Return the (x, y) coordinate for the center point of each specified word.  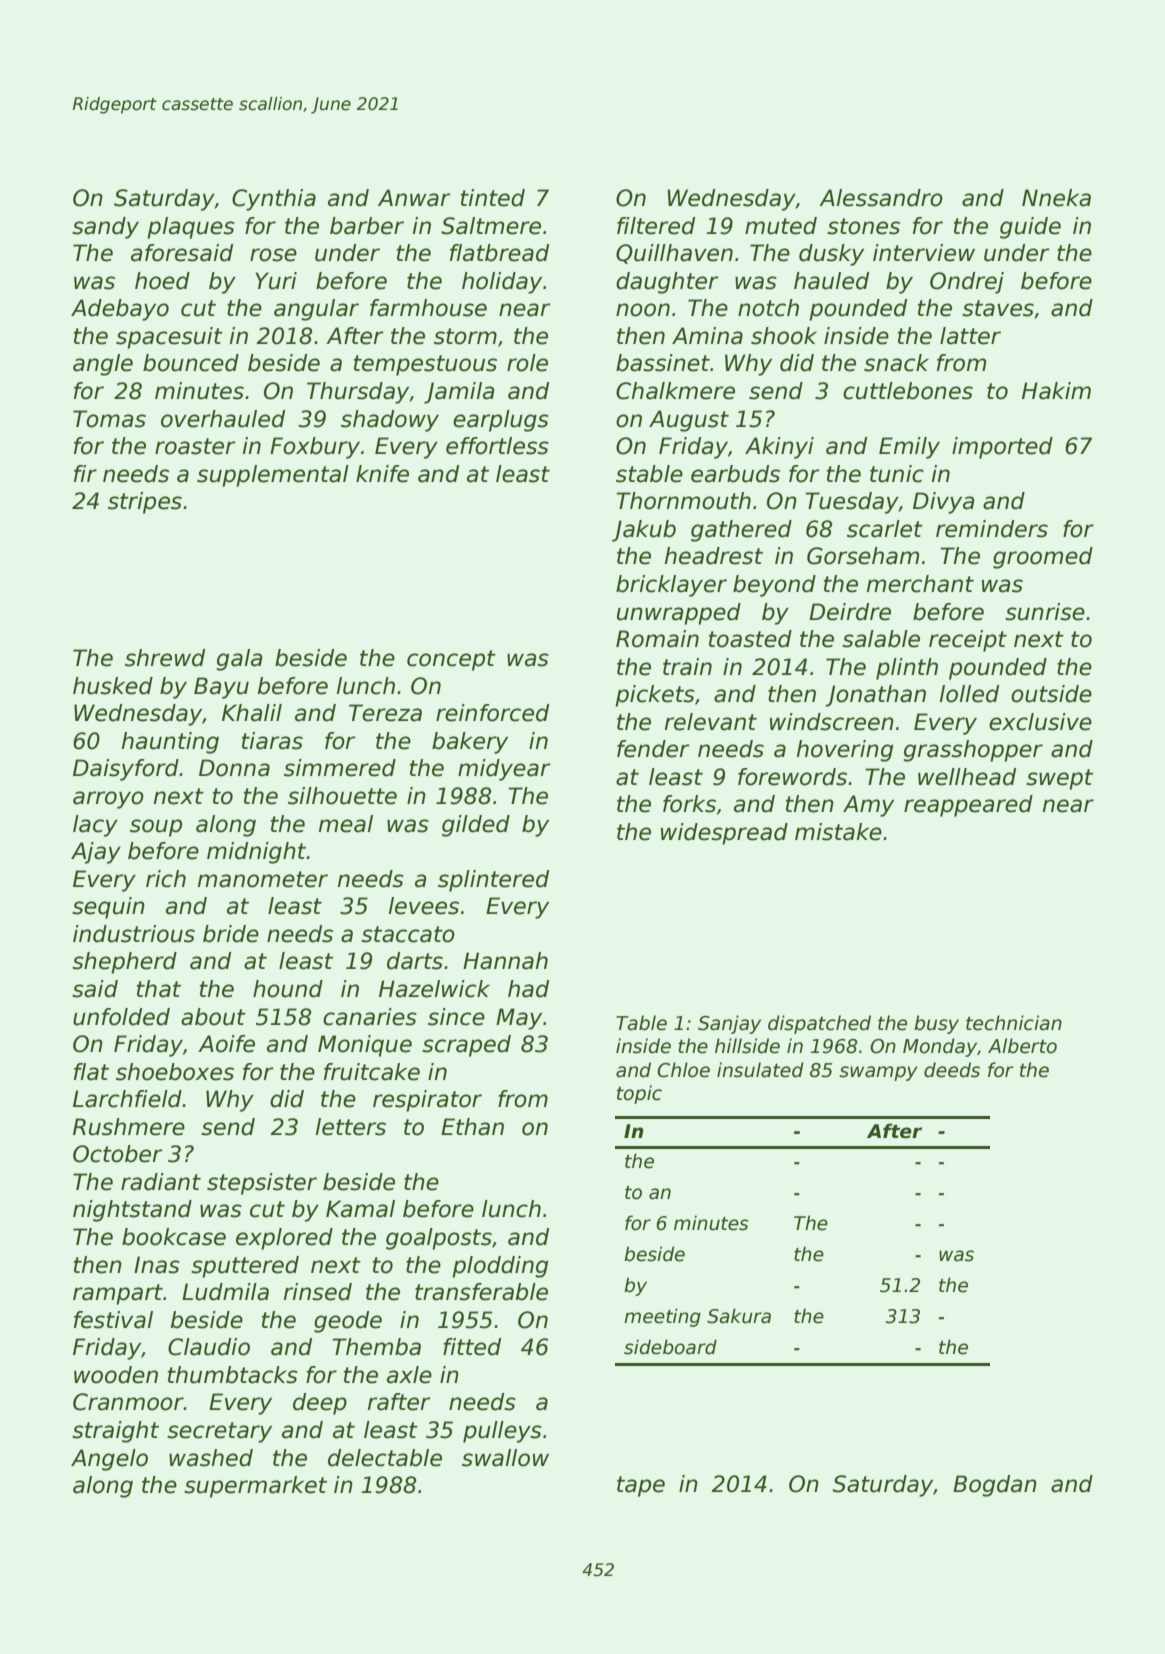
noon (643, 310)
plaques (191, 228)
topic (639, 1094)
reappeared (968, 806)
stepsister (262, 1184)
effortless (497, 446)
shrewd (165, 658)
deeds (952, 1070)
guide (1030, 228)
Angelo (109, 1460)
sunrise (1045, 612)
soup (156, 828)
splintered (493, 881)
